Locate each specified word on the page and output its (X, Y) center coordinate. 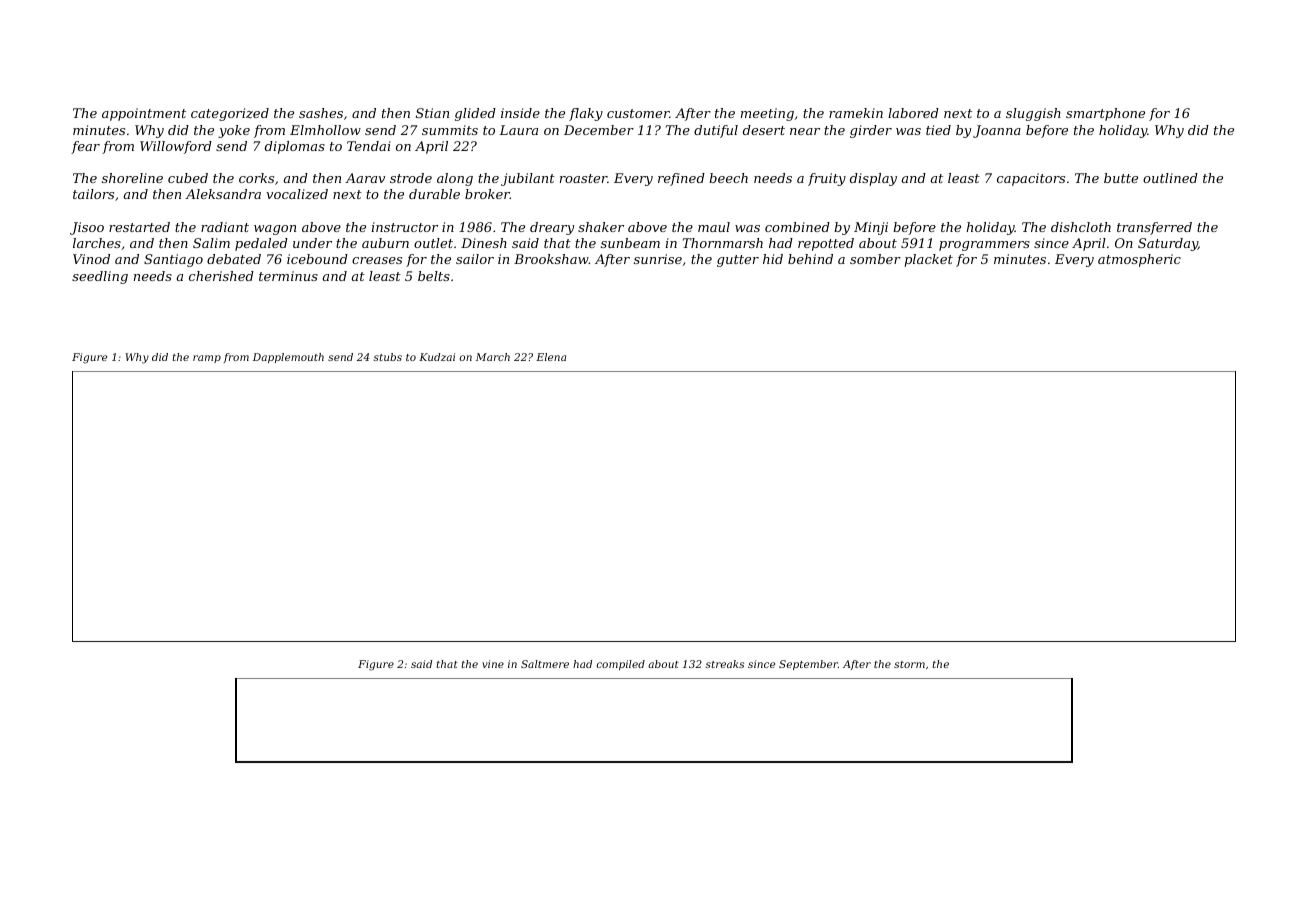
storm (909, 664)
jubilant (528, 179)
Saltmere (545, 664)
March (493, 357)
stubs (388, 357)
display (873, 179)
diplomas (295, 147)
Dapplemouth (288, 358)
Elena (551, 357)
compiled (621, 665)
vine (493, 664)
